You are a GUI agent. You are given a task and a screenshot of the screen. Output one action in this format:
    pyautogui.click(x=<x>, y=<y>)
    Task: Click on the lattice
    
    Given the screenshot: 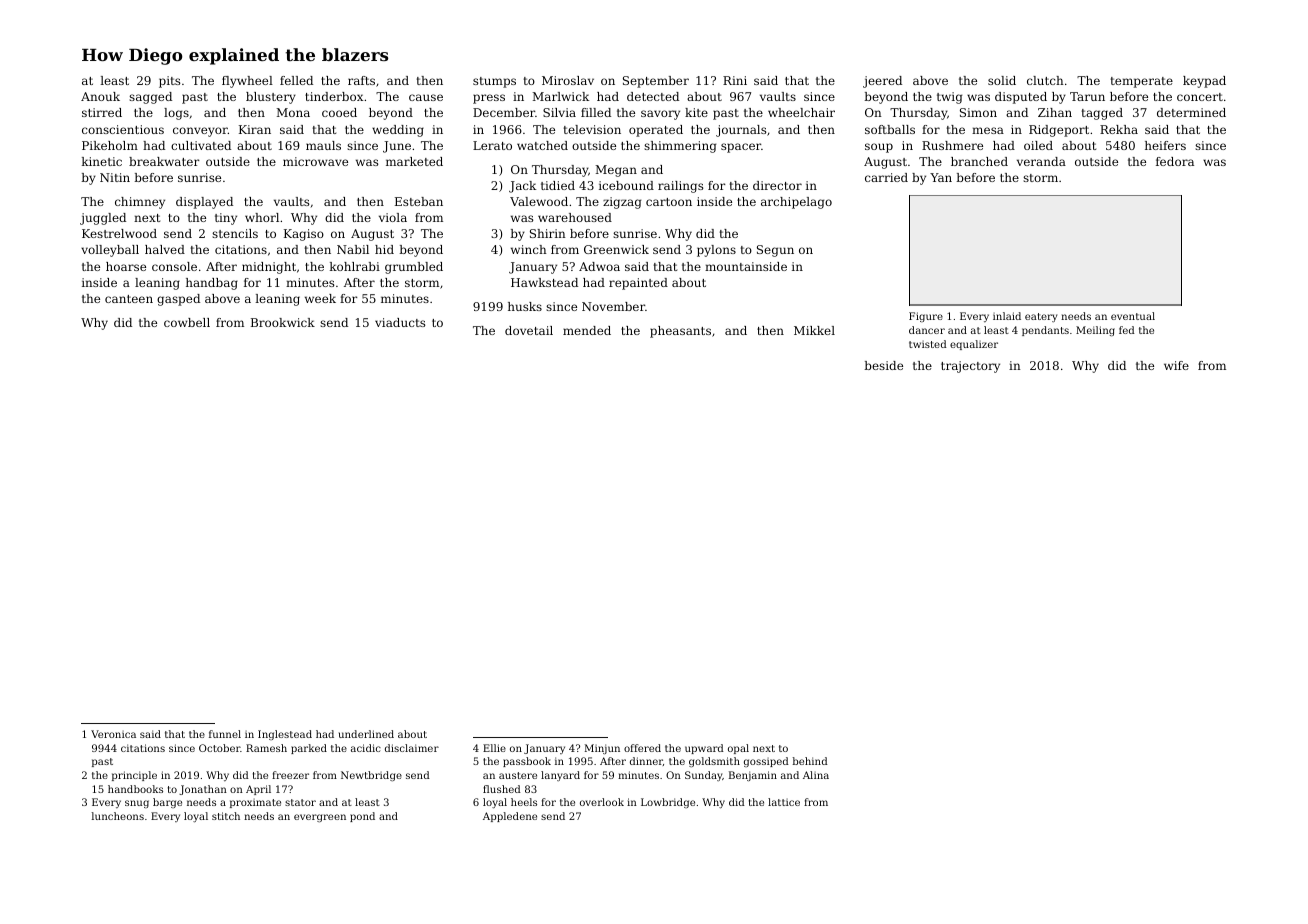 What is the action you would take?
    pyautogui.click(x=784, y=802)
